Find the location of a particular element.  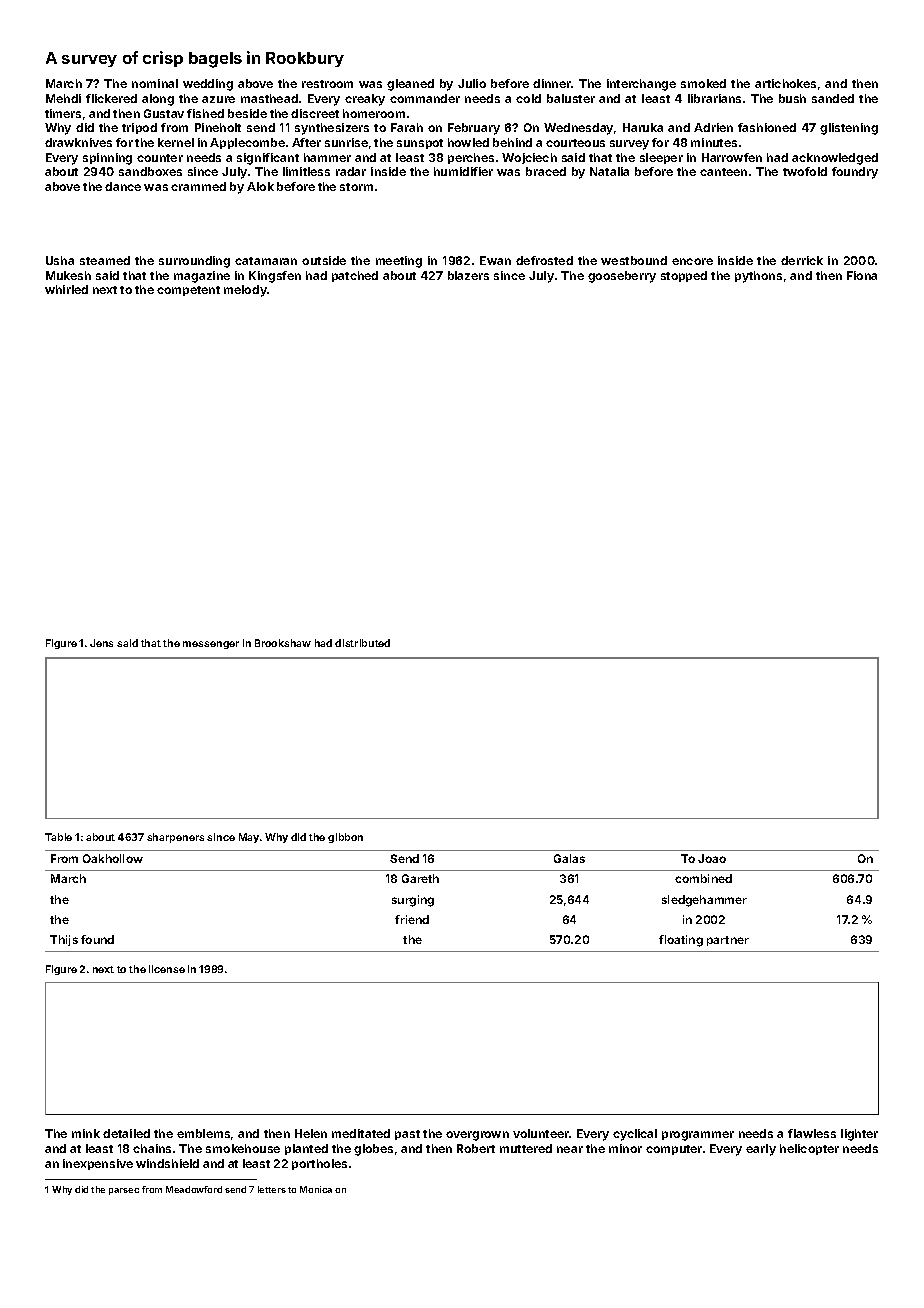

parsec is located at coordinates (124, 1191).
